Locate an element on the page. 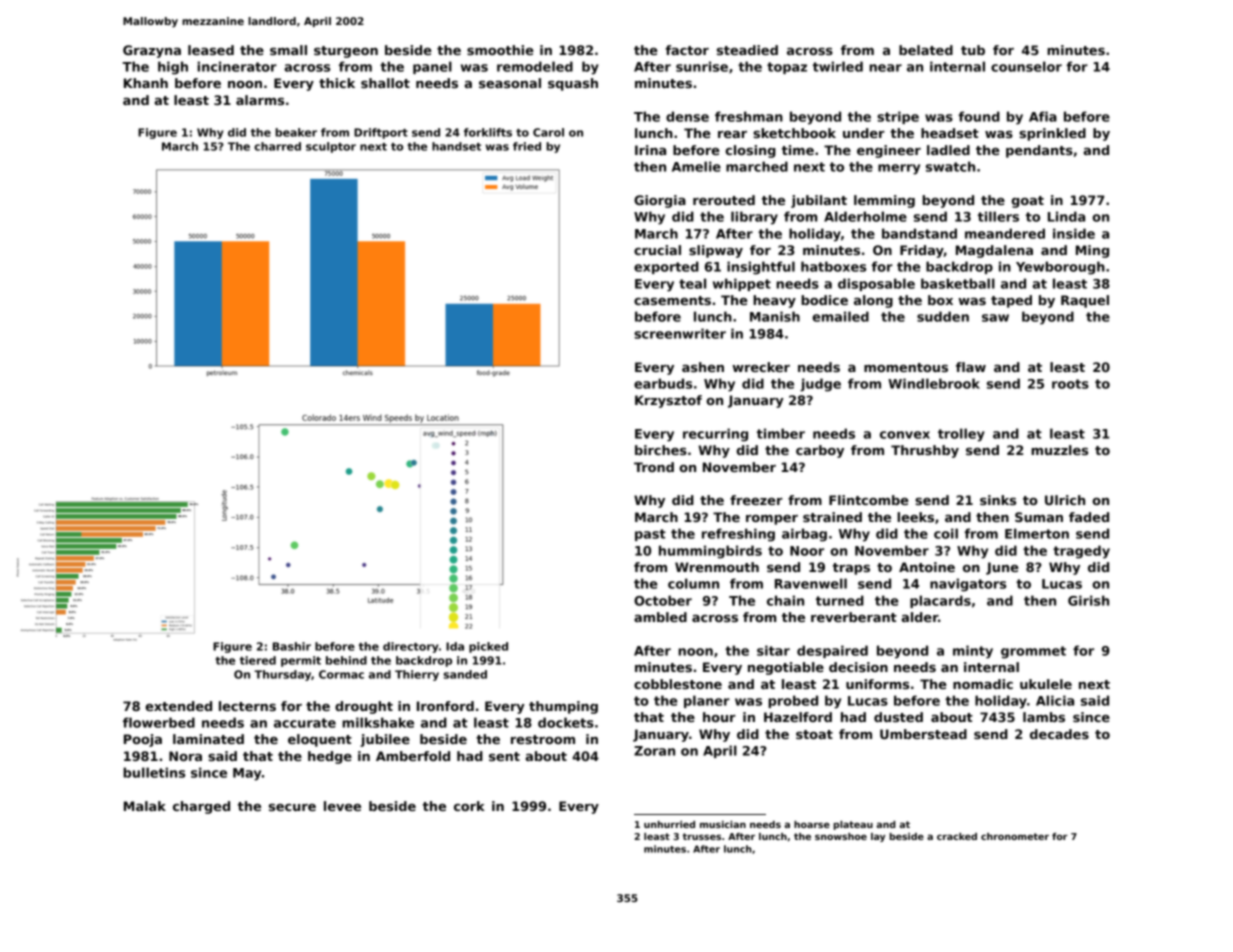  Giorgia is located at coordinates (660, 201).
